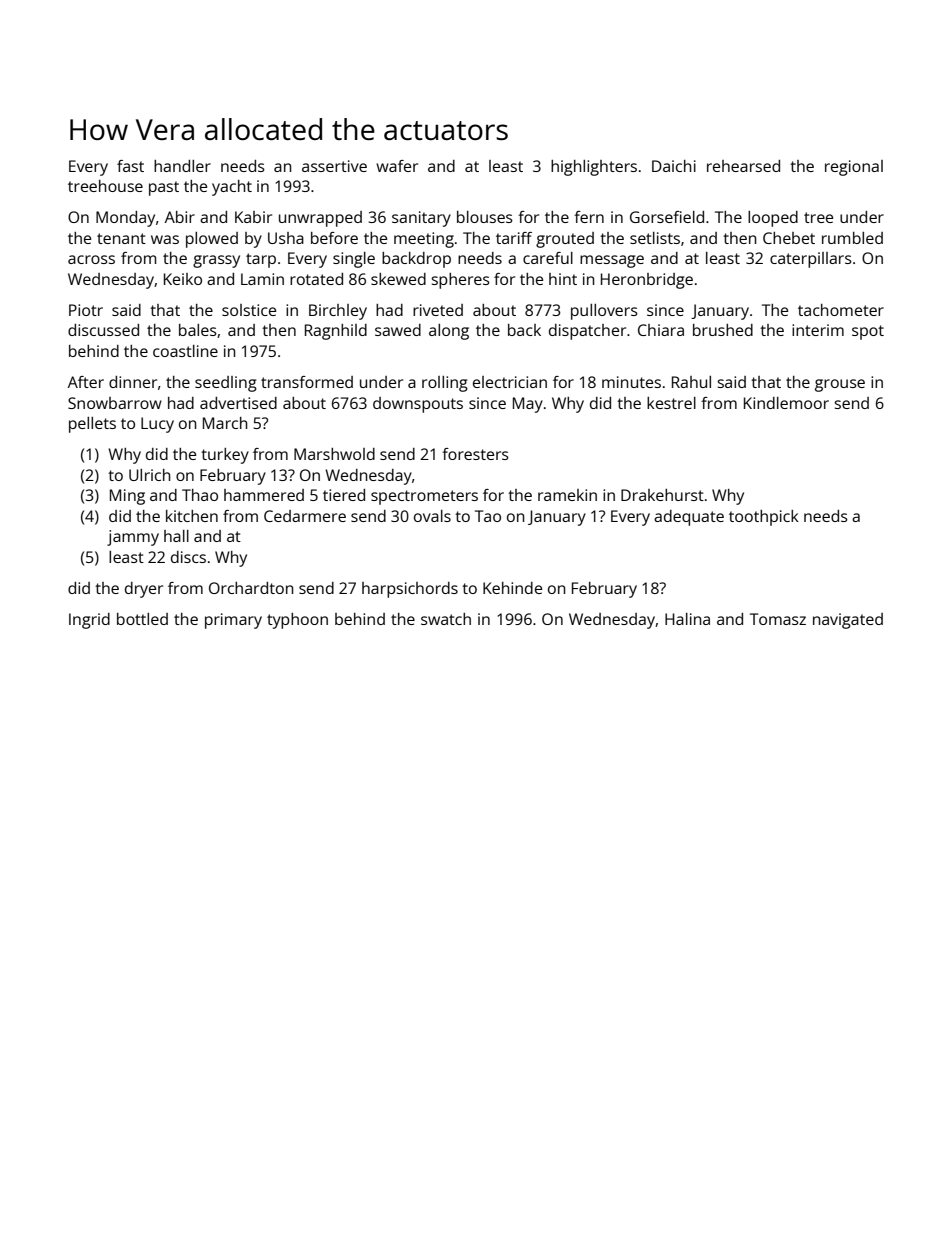 Image resolution: width=952 pixels, height=1233 pixels. Describe the element at coordinates (233, 621) in the image. I see `primary` at that location.
